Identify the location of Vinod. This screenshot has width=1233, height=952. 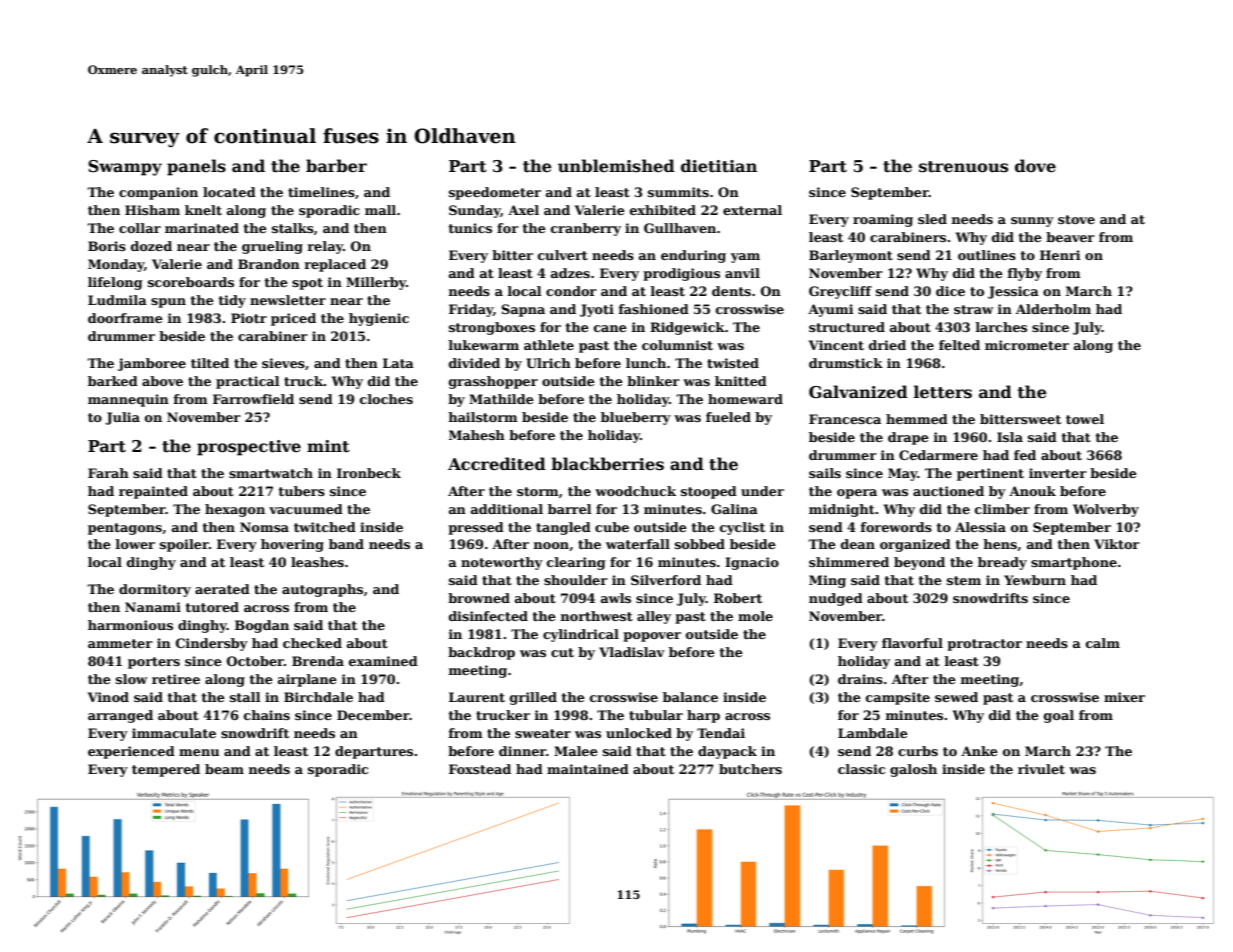
(108, 697).
